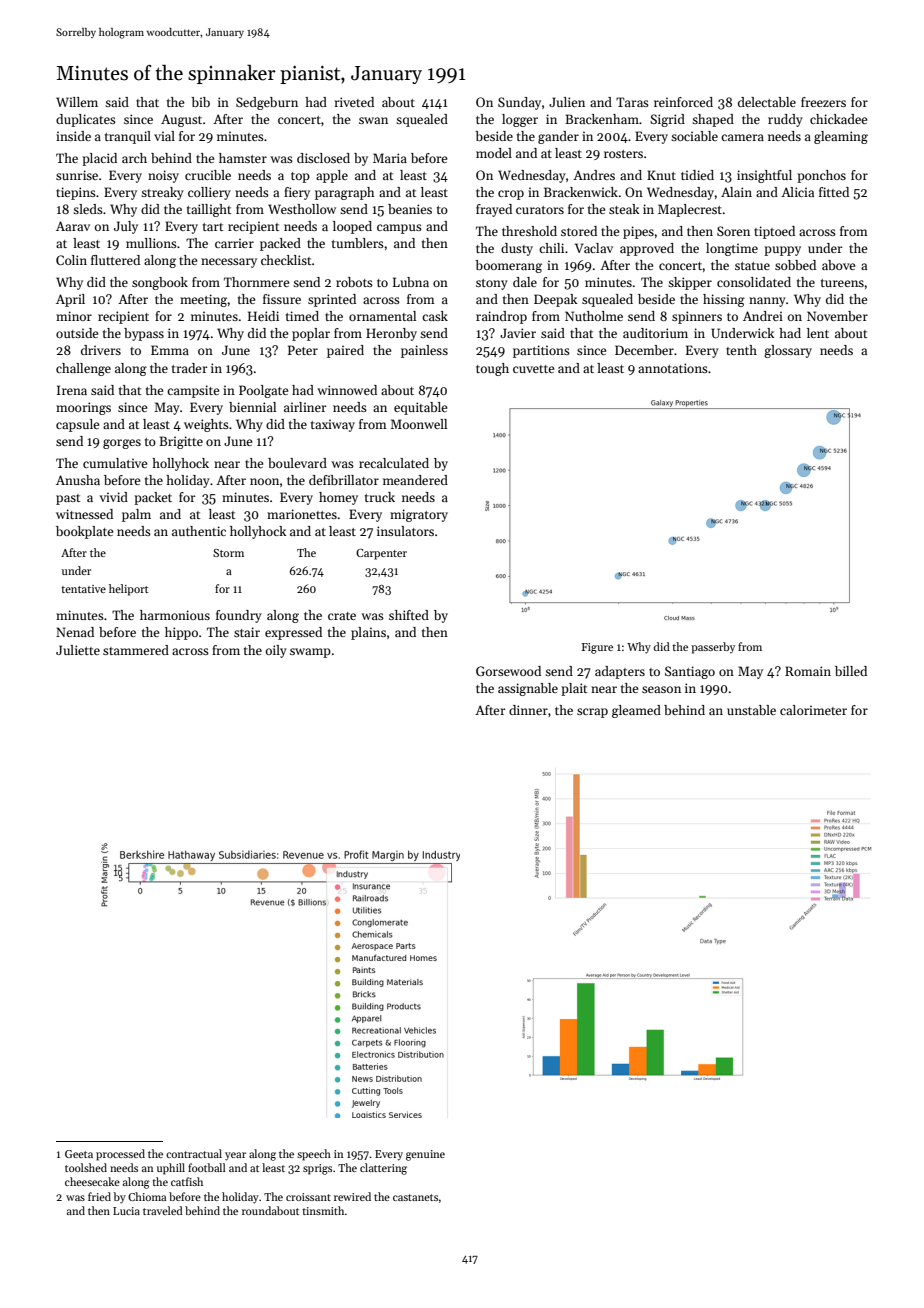 This document has height=1308, width=924. I want to click on annotations, so click(673, 368).
